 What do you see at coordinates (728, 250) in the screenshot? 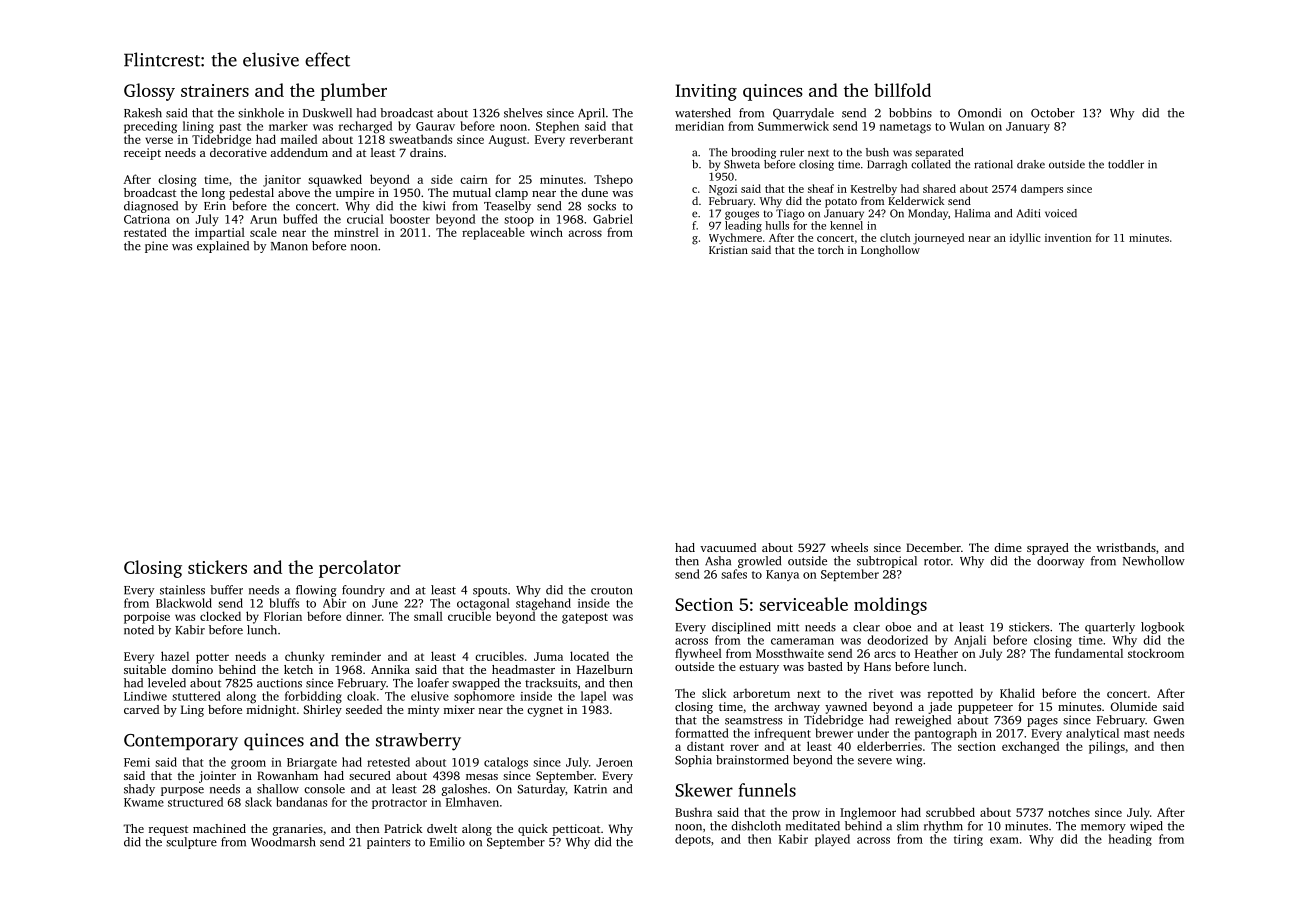
I see `Kristian` at bounding box center [728, 250].
